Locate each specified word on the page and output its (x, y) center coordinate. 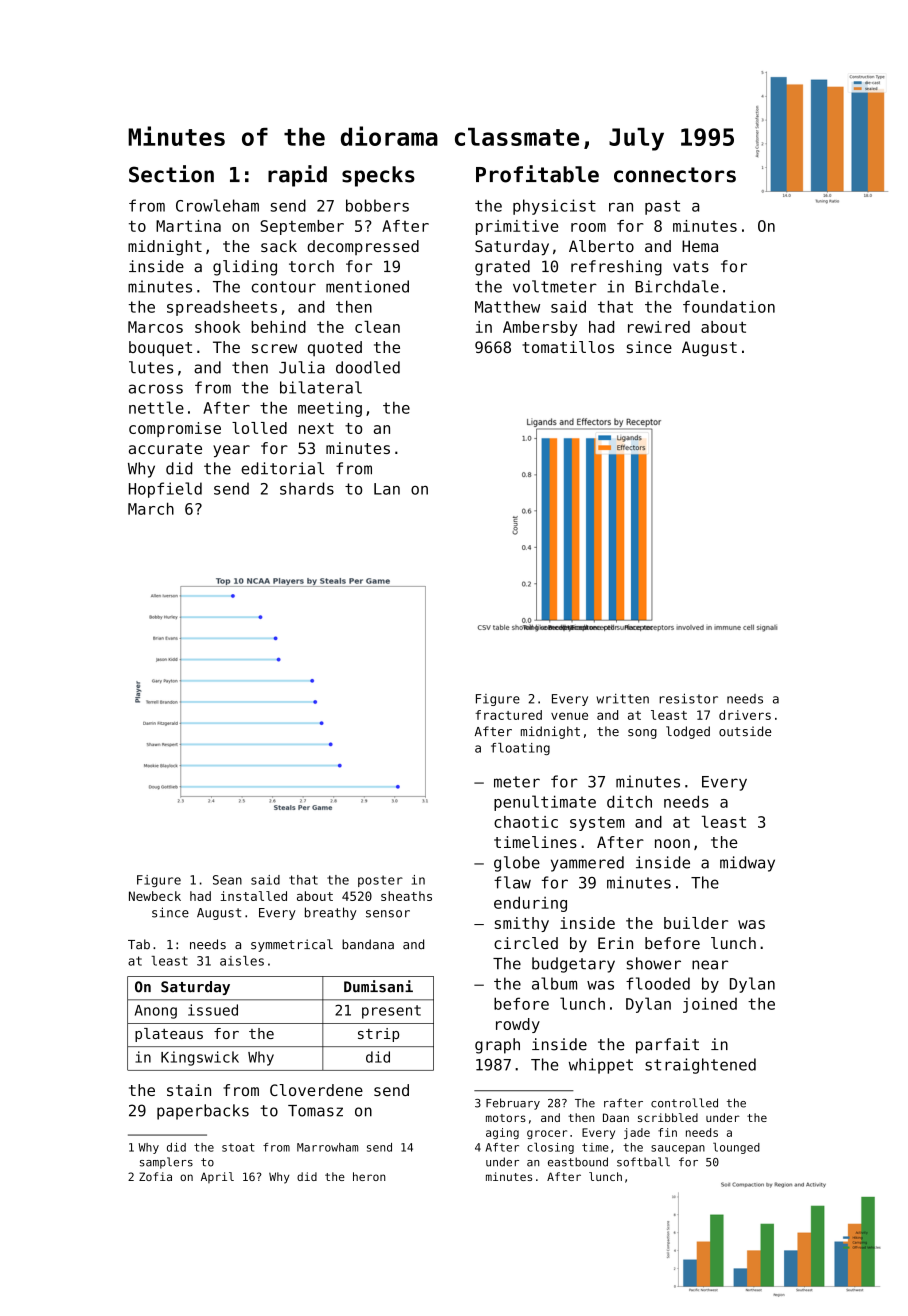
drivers (745, 715)
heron (369, 1176)
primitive (517, 227)
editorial (282, 468)
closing (550, 1148)
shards (307, 488)
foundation (729, 306)
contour (284, 287)
